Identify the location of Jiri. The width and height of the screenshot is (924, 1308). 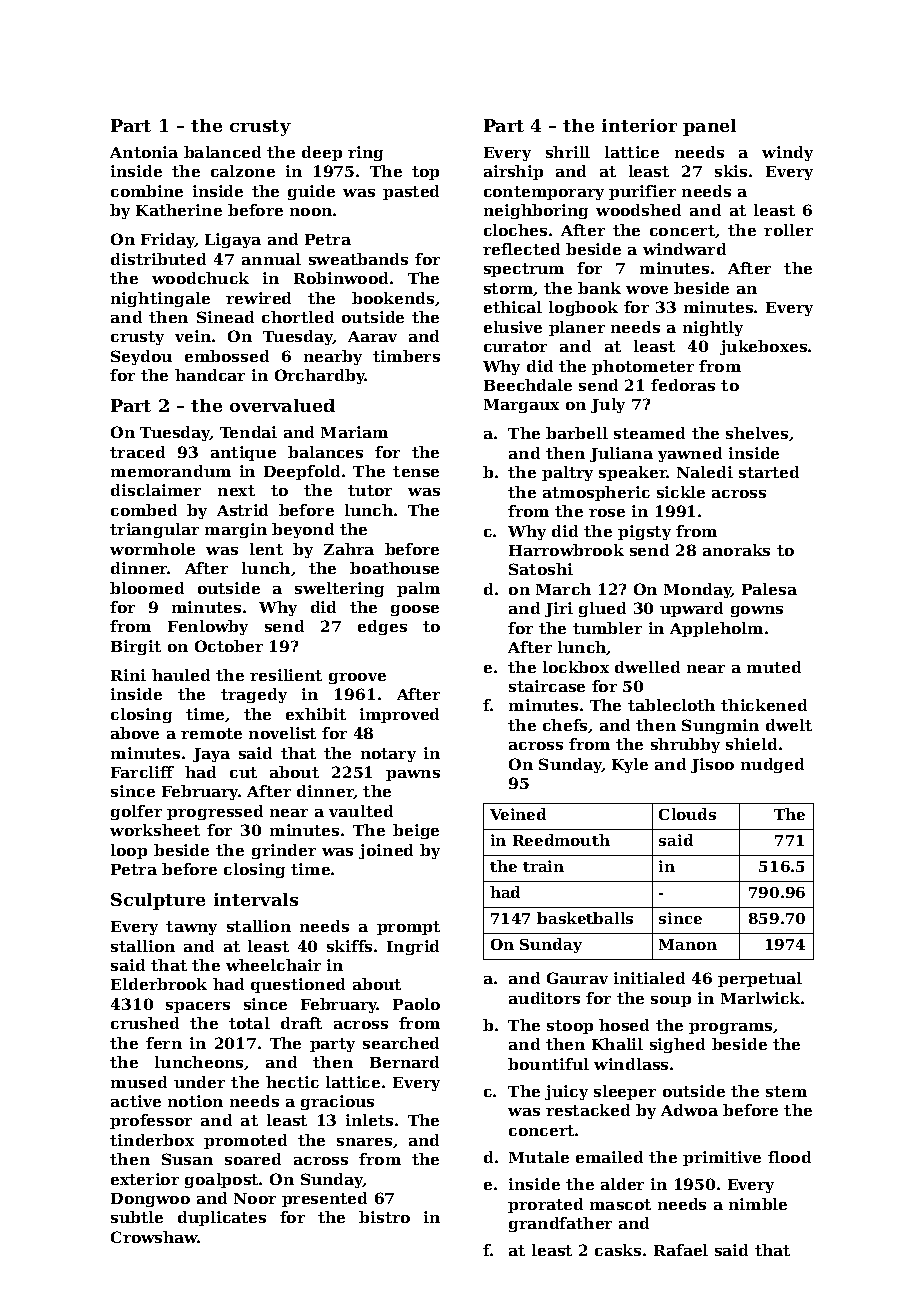
(559, 609).
